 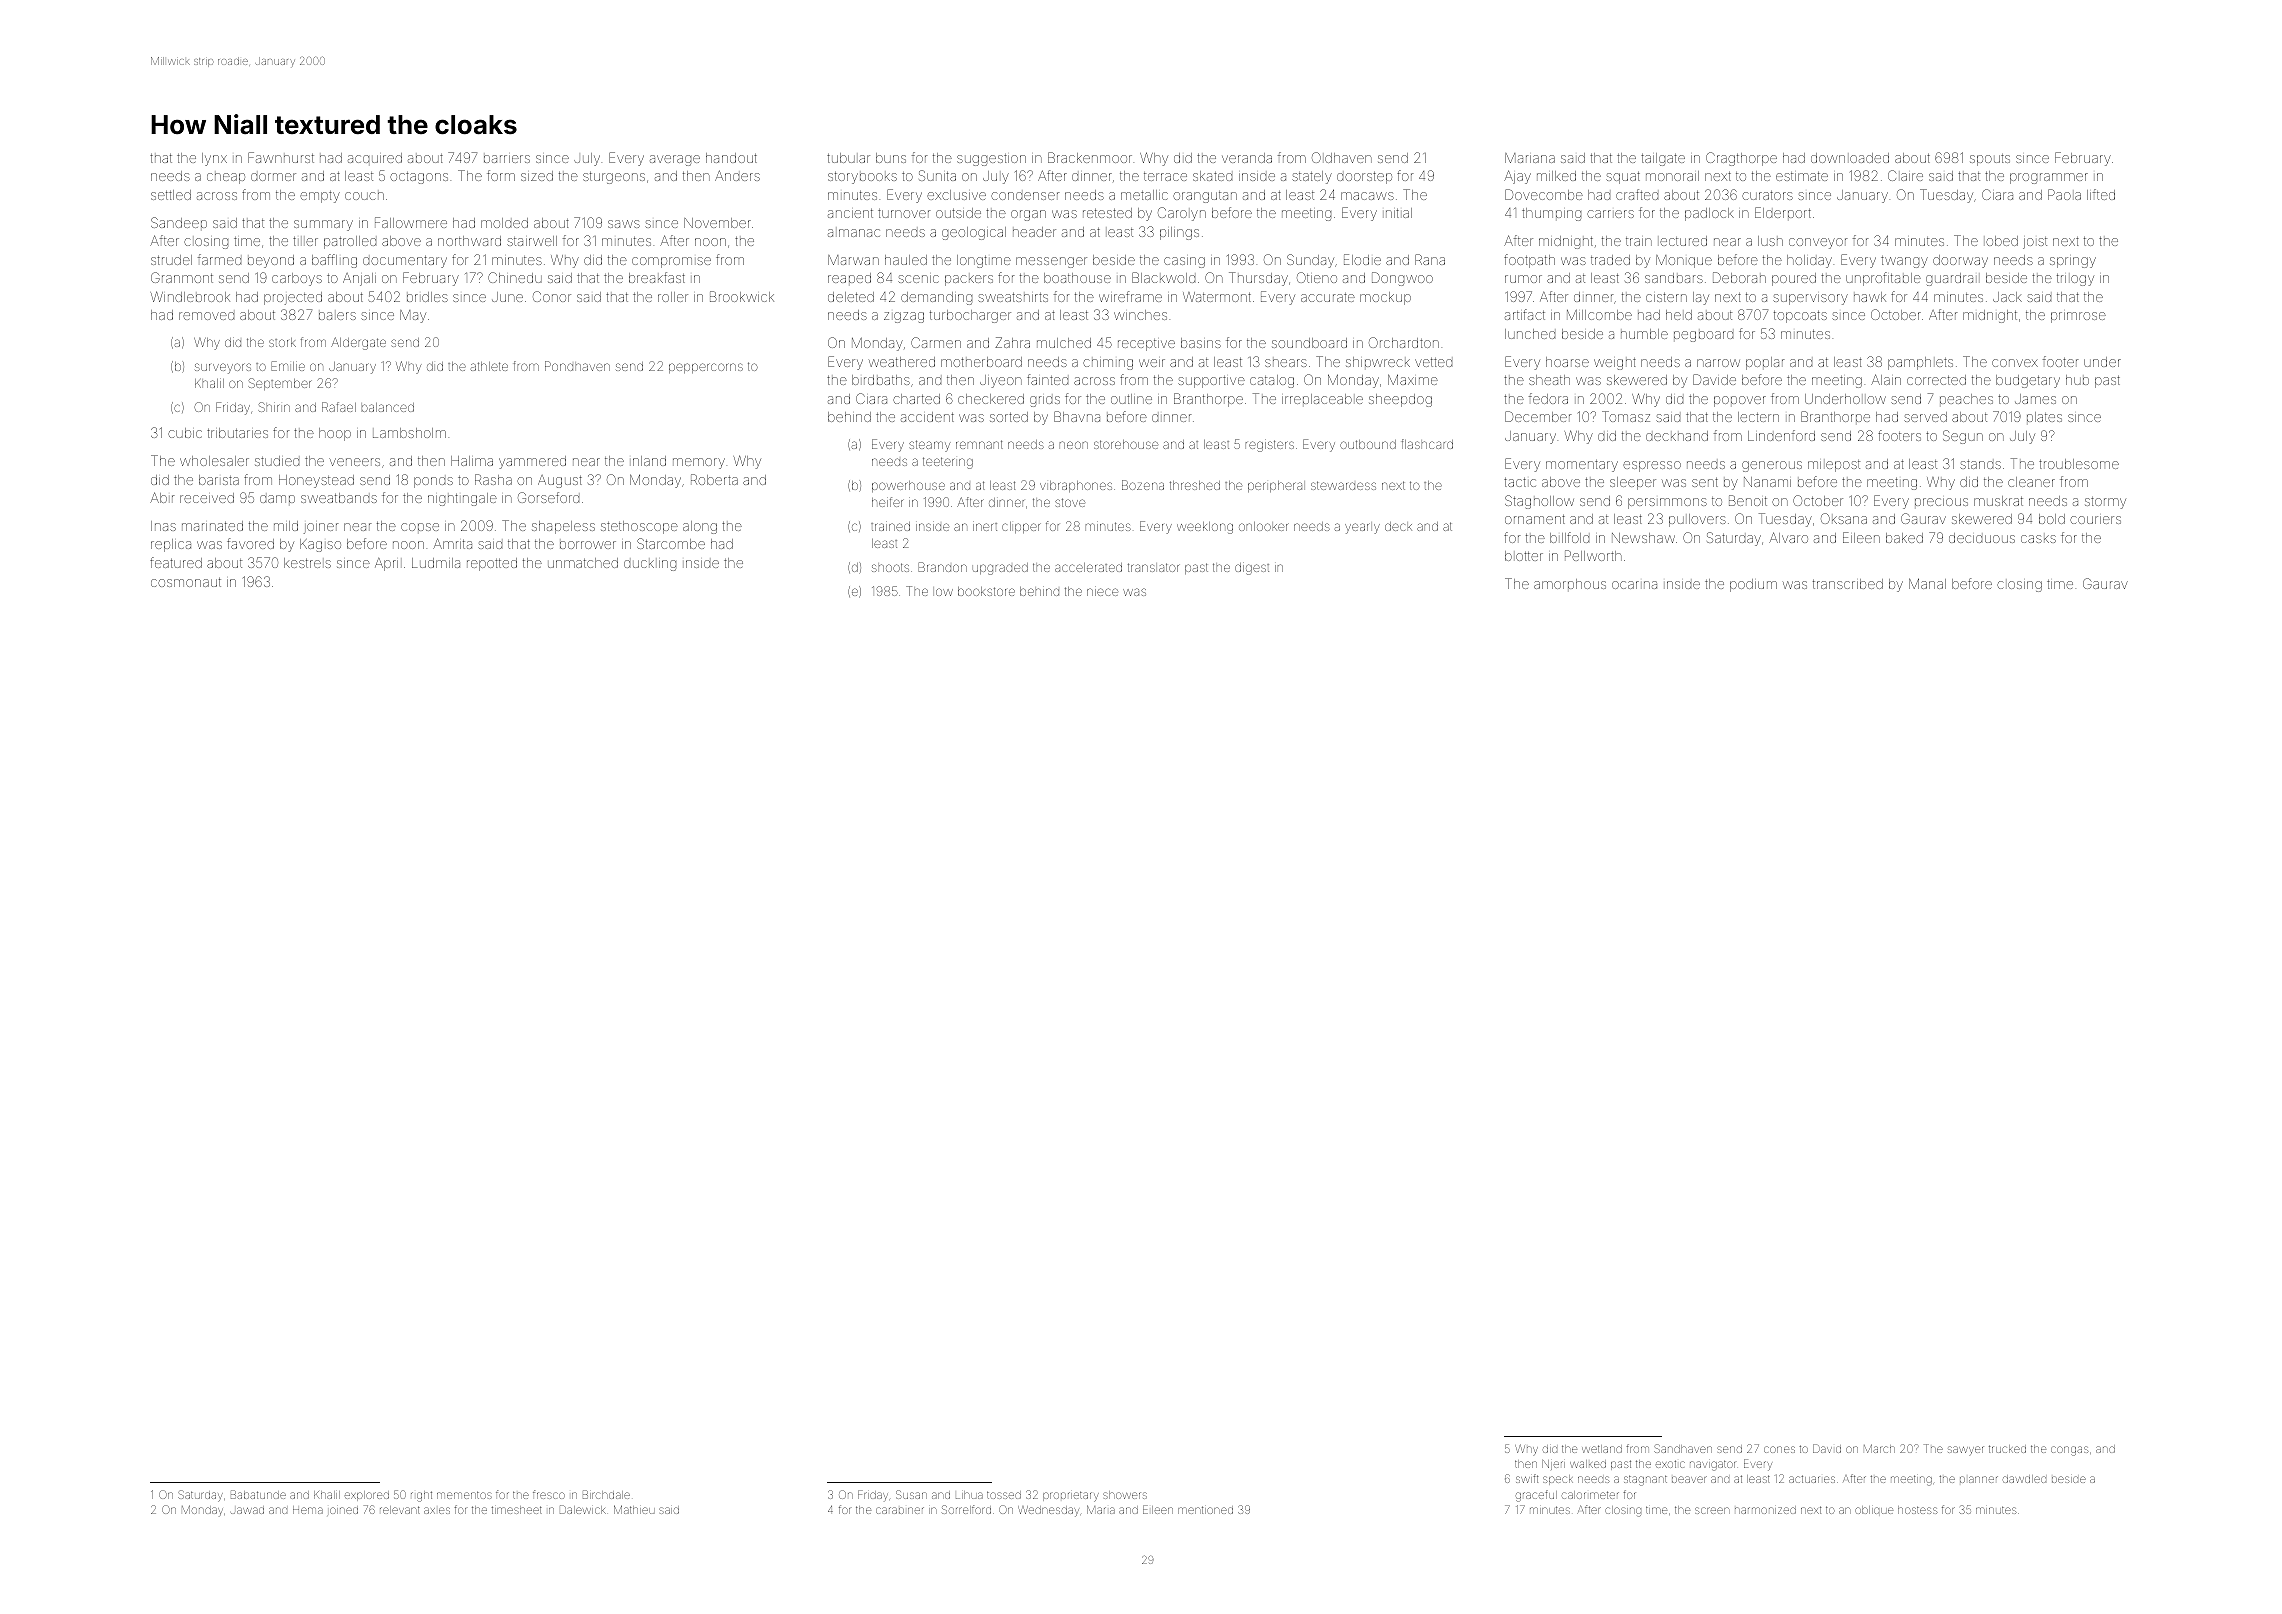 I want to click on transcribed, so click(x=1848, y=584).
